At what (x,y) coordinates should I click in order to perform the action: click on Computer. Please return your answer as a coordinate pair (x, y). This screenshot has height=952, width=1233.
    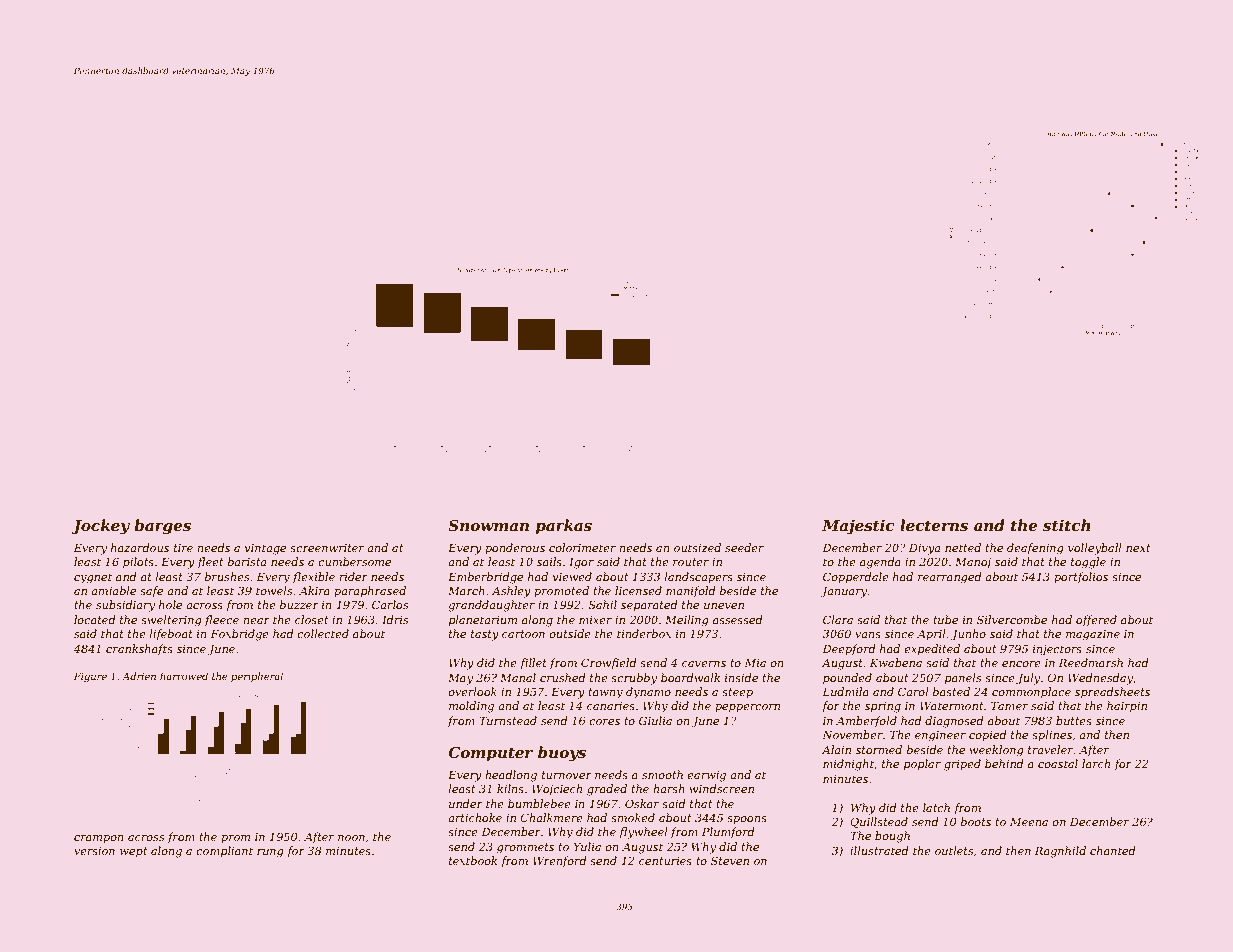
    Looking at the image, I should click on (490, 754).
